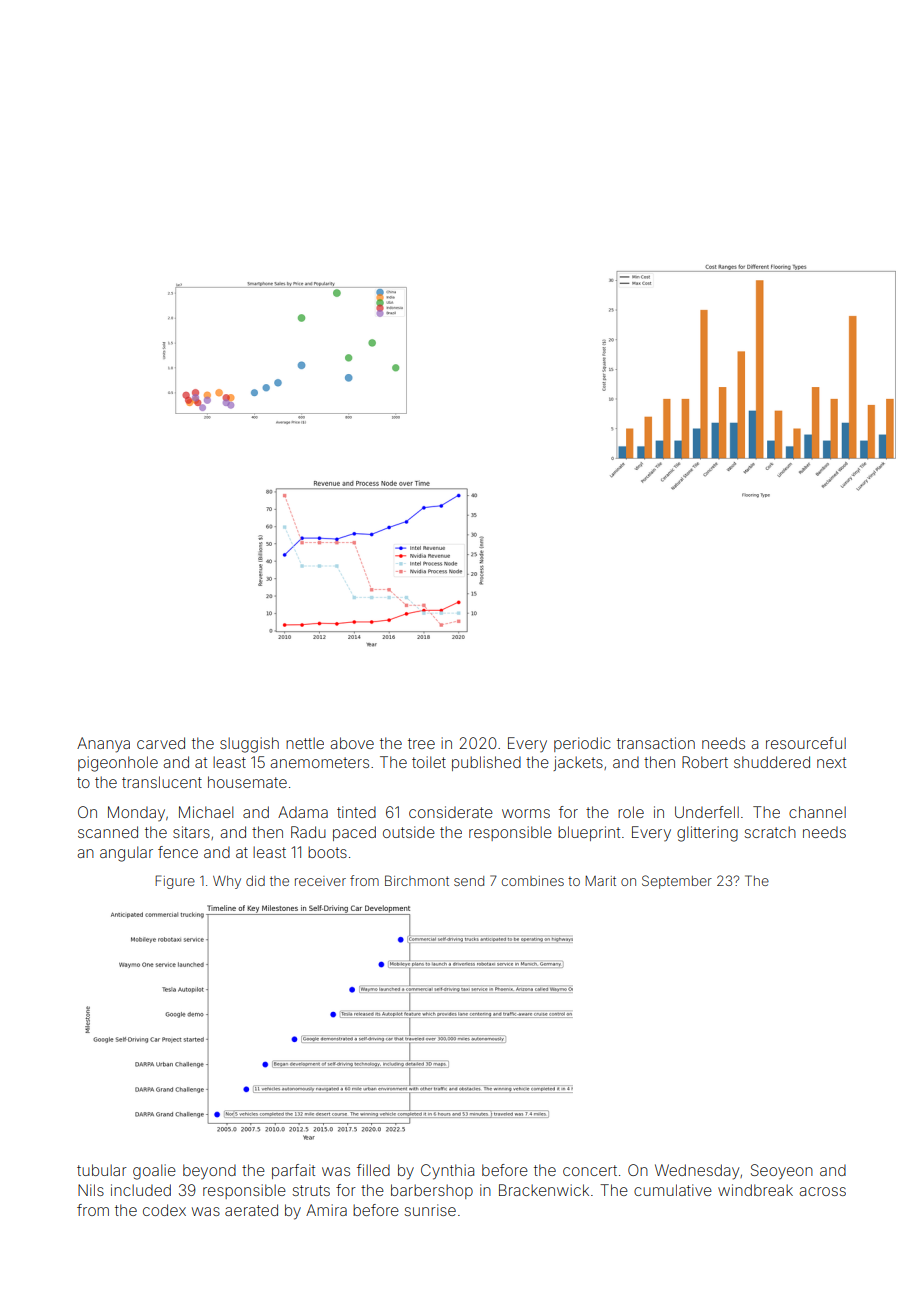 This image has height=1308, width=924. What do you see at coordinates (227, 882) in the image?
I see `Why` at bounding box center [227, 882].
